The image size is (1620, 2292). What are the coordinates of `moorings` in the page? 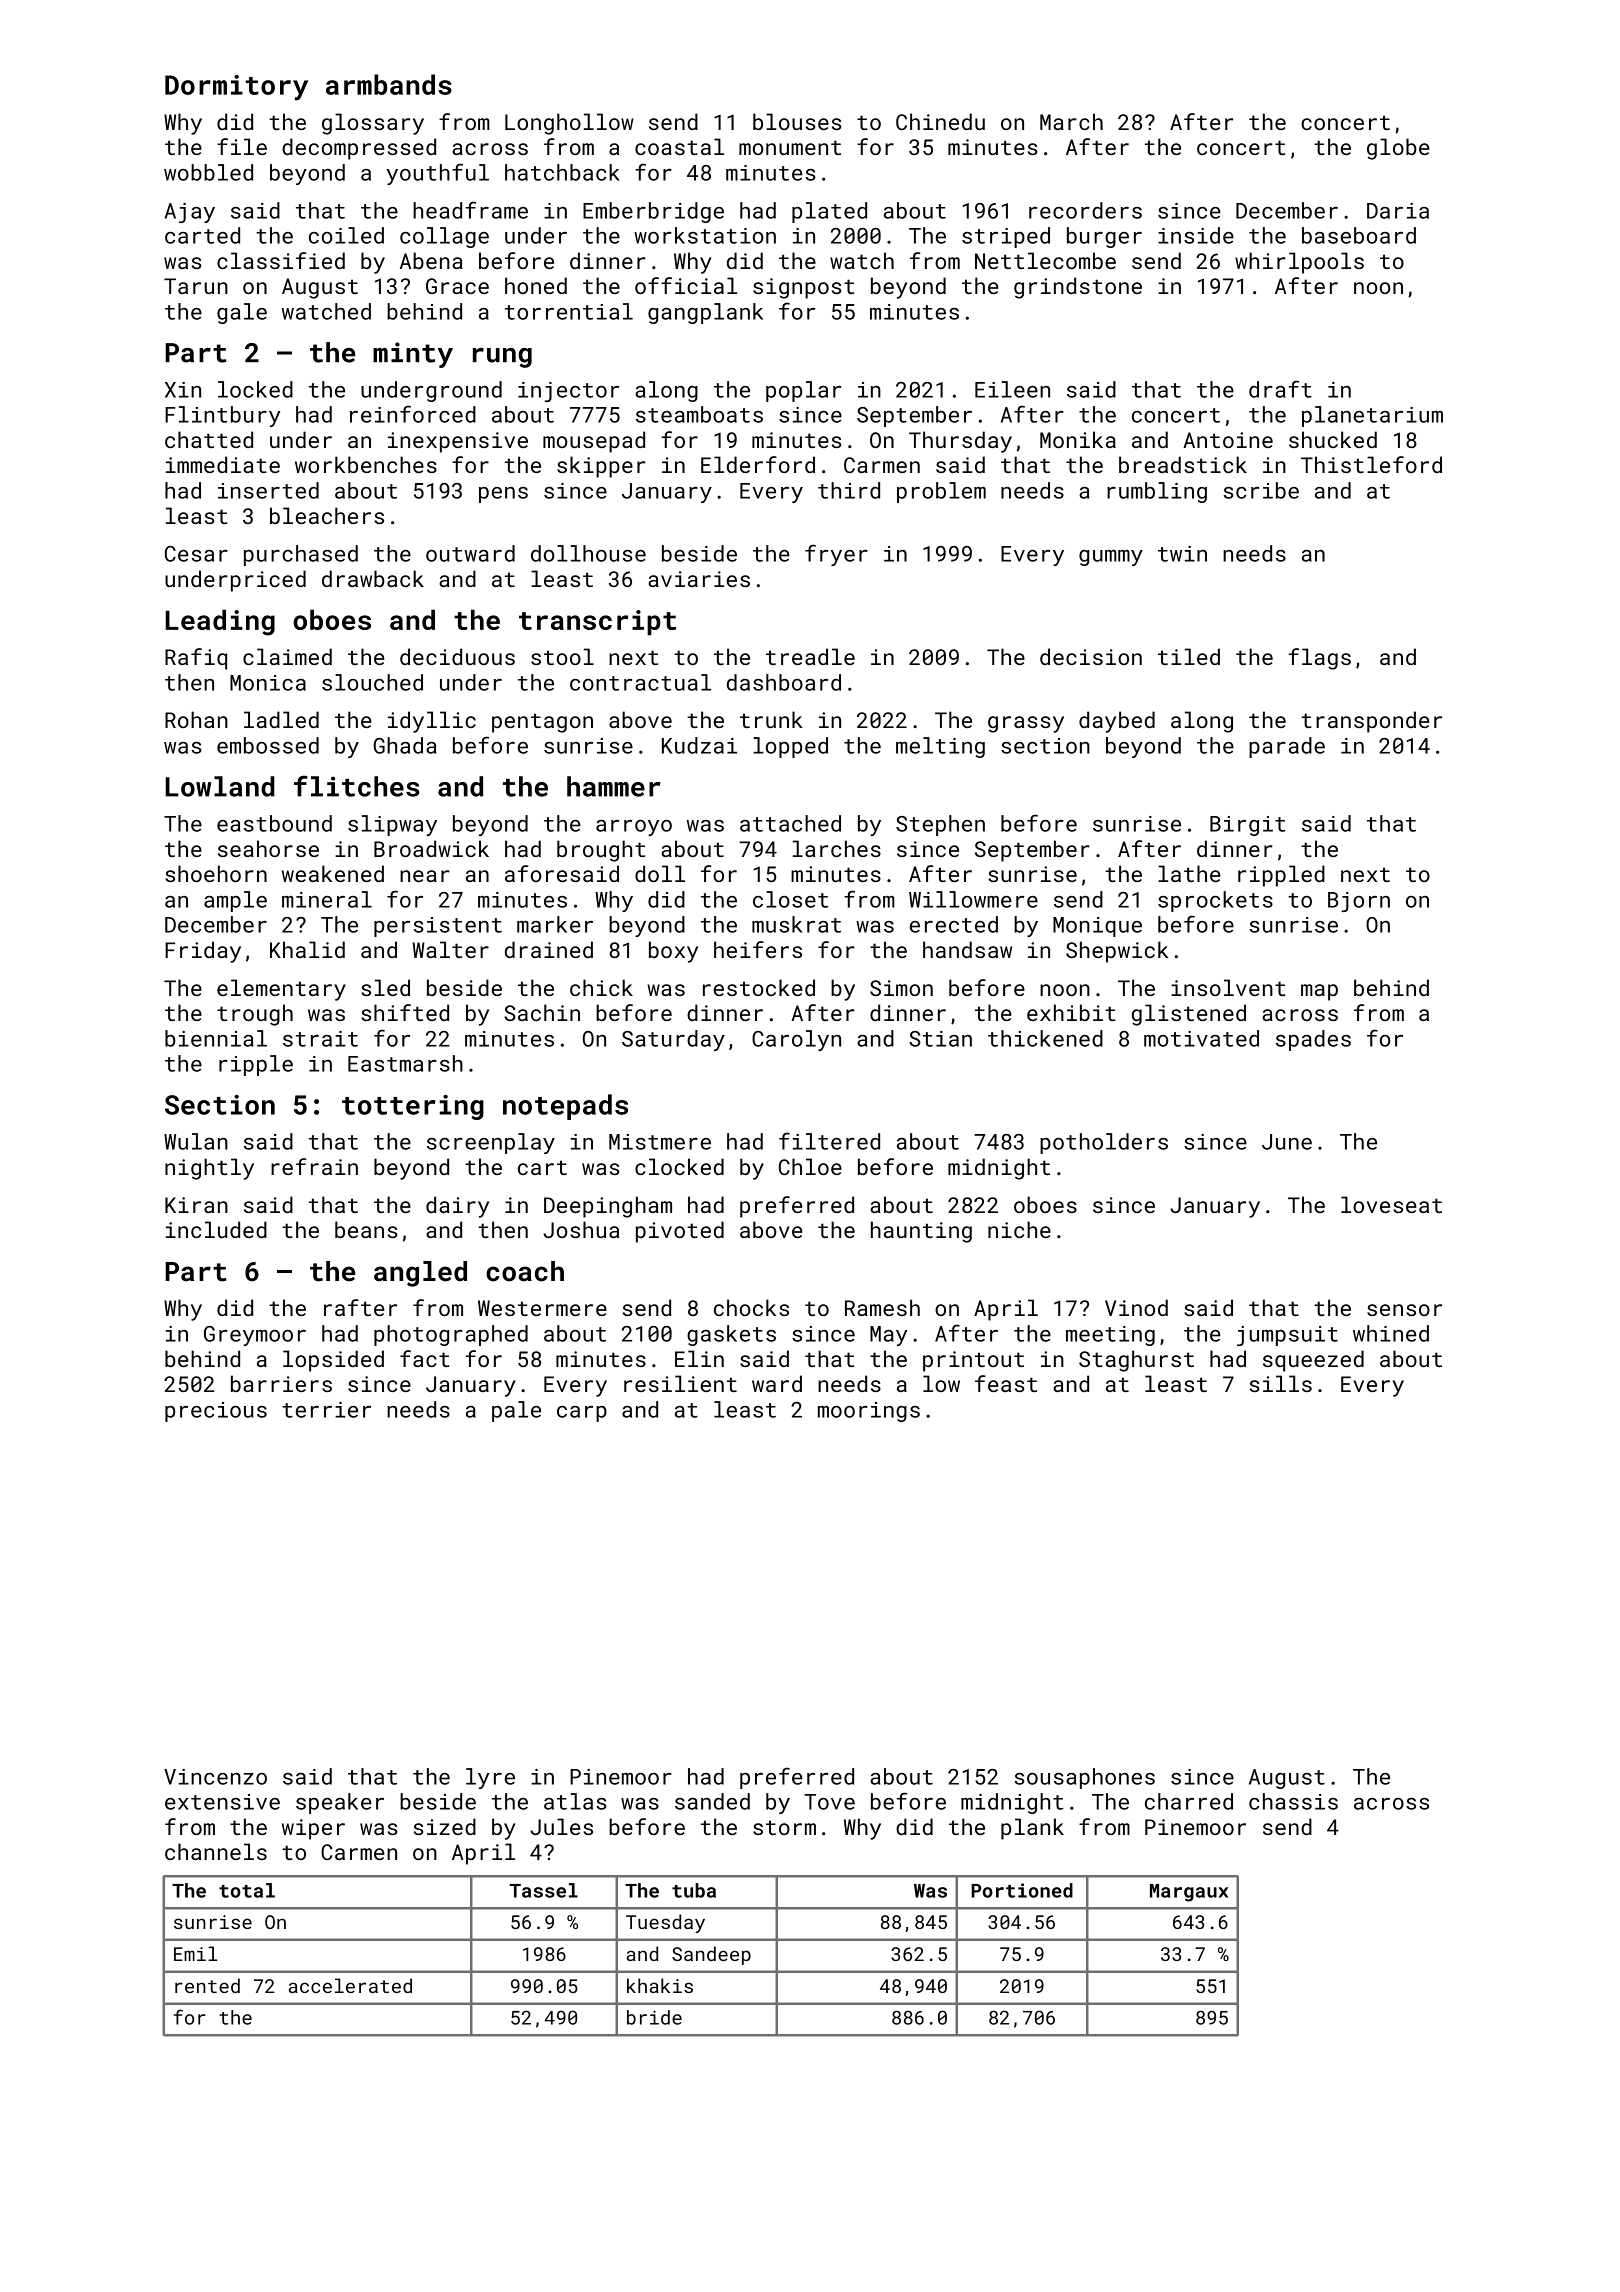 It's located at (869, 1412).
